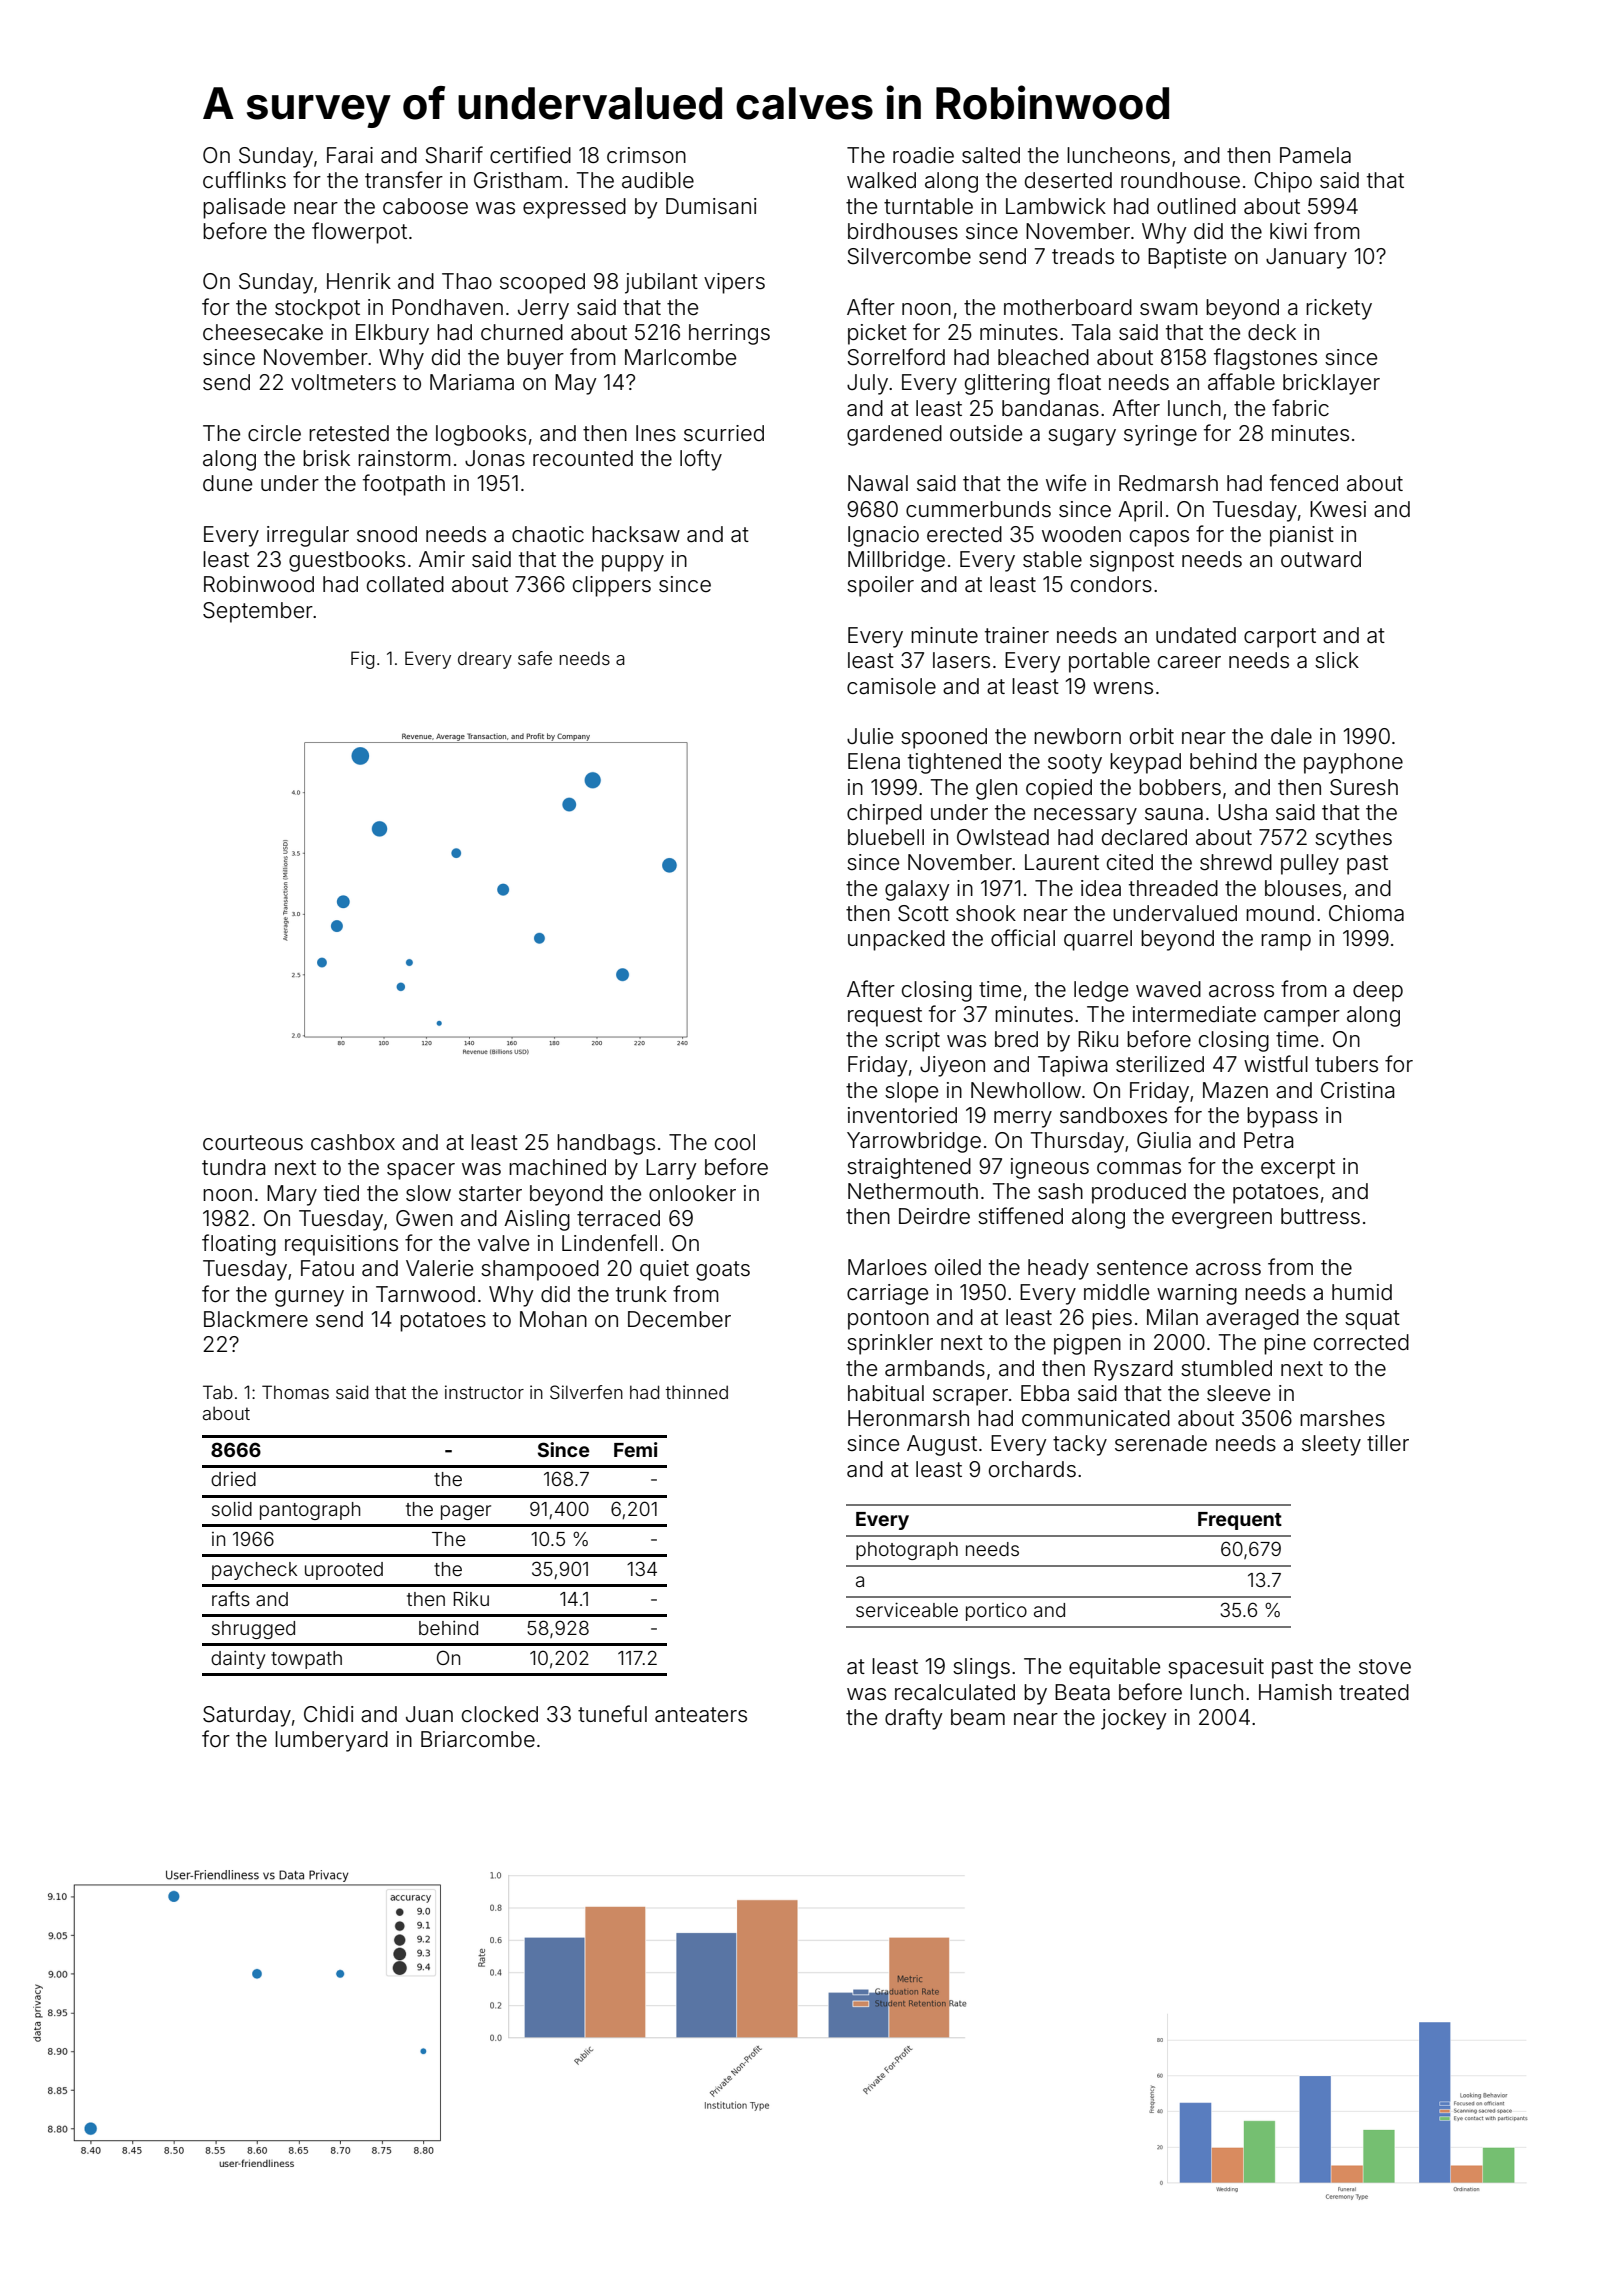 This image has width=1620, height=2292. What do you see at coordinates (535, 658) in the image?
I see `safe` at bounding box center [535, 658].
